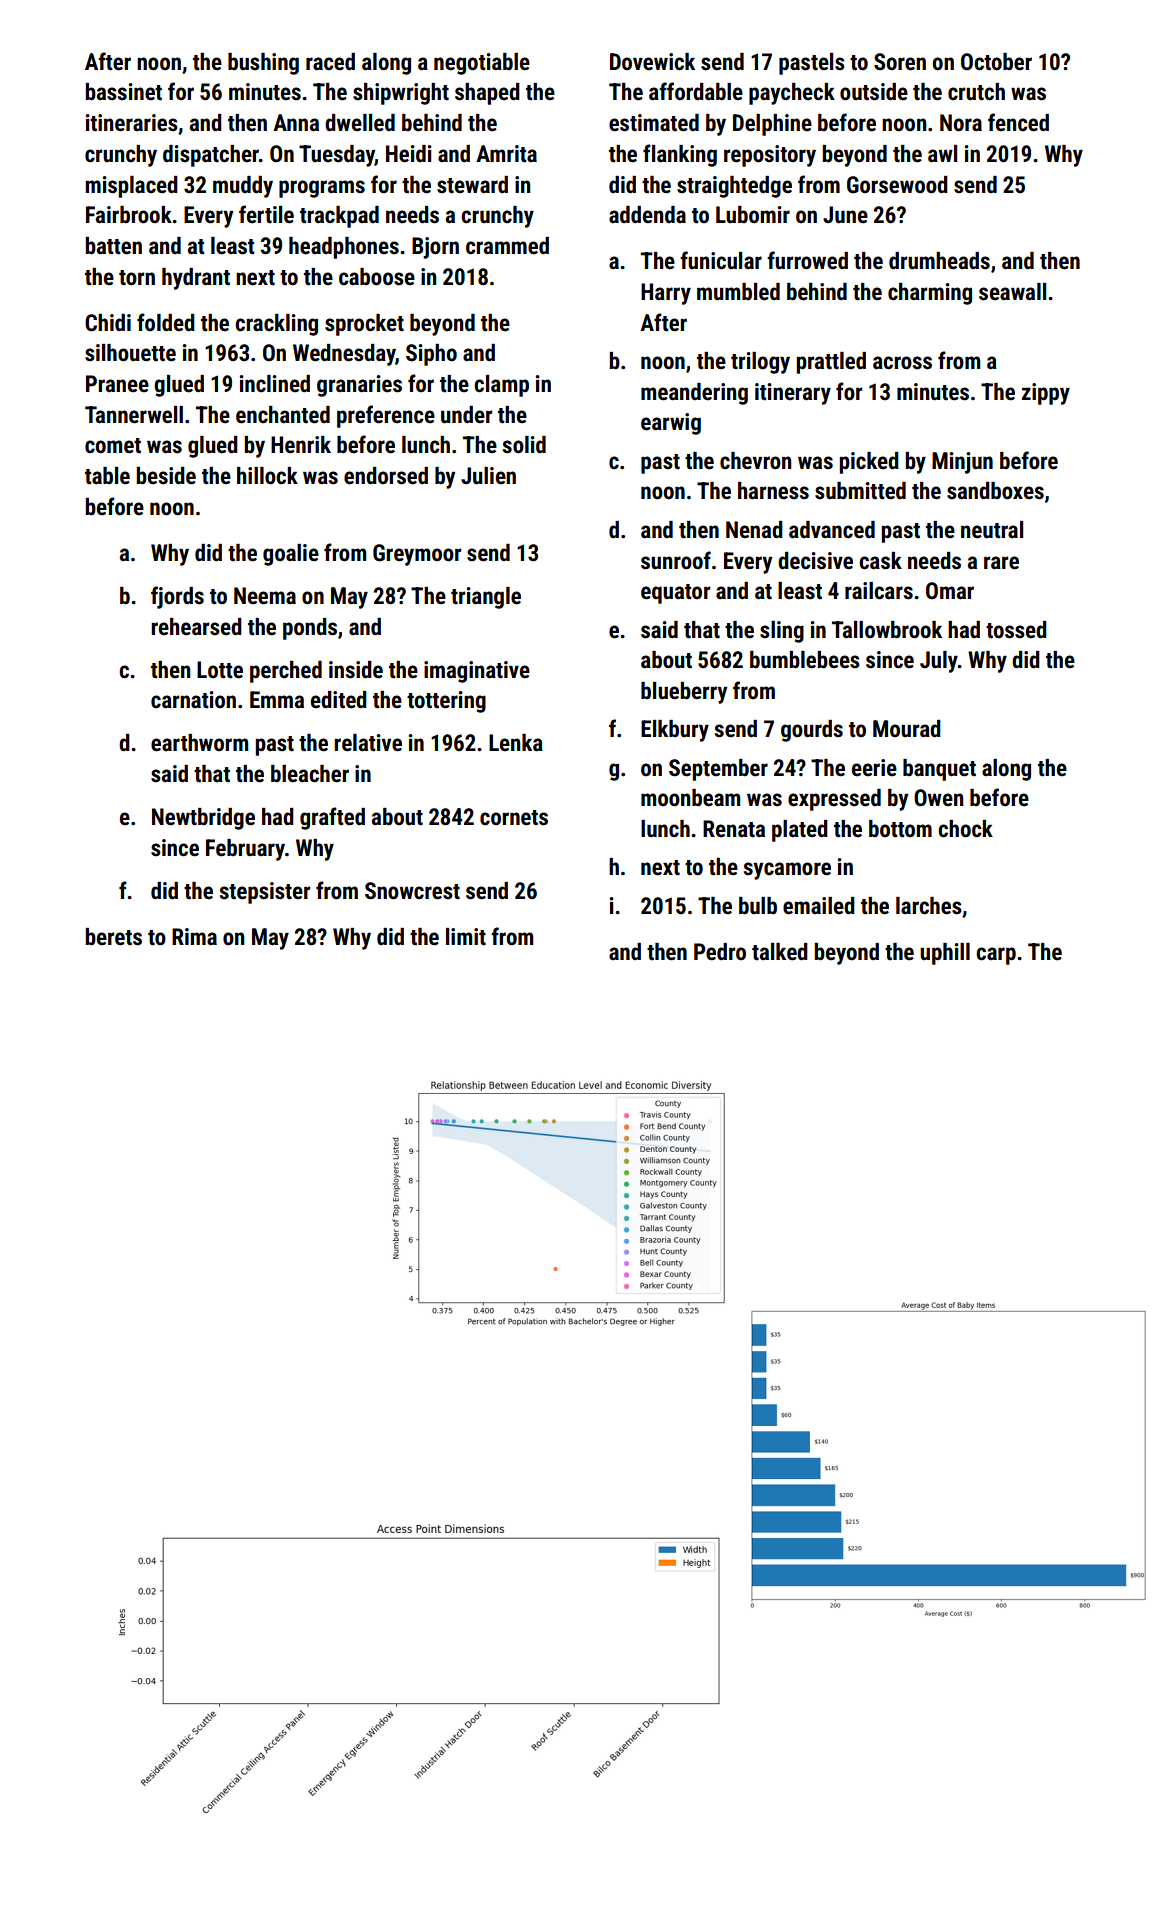 The image size is (1168, 1924). Describe the element at coordinates (482, 64) in the document. I see `negotiable` at that location.
